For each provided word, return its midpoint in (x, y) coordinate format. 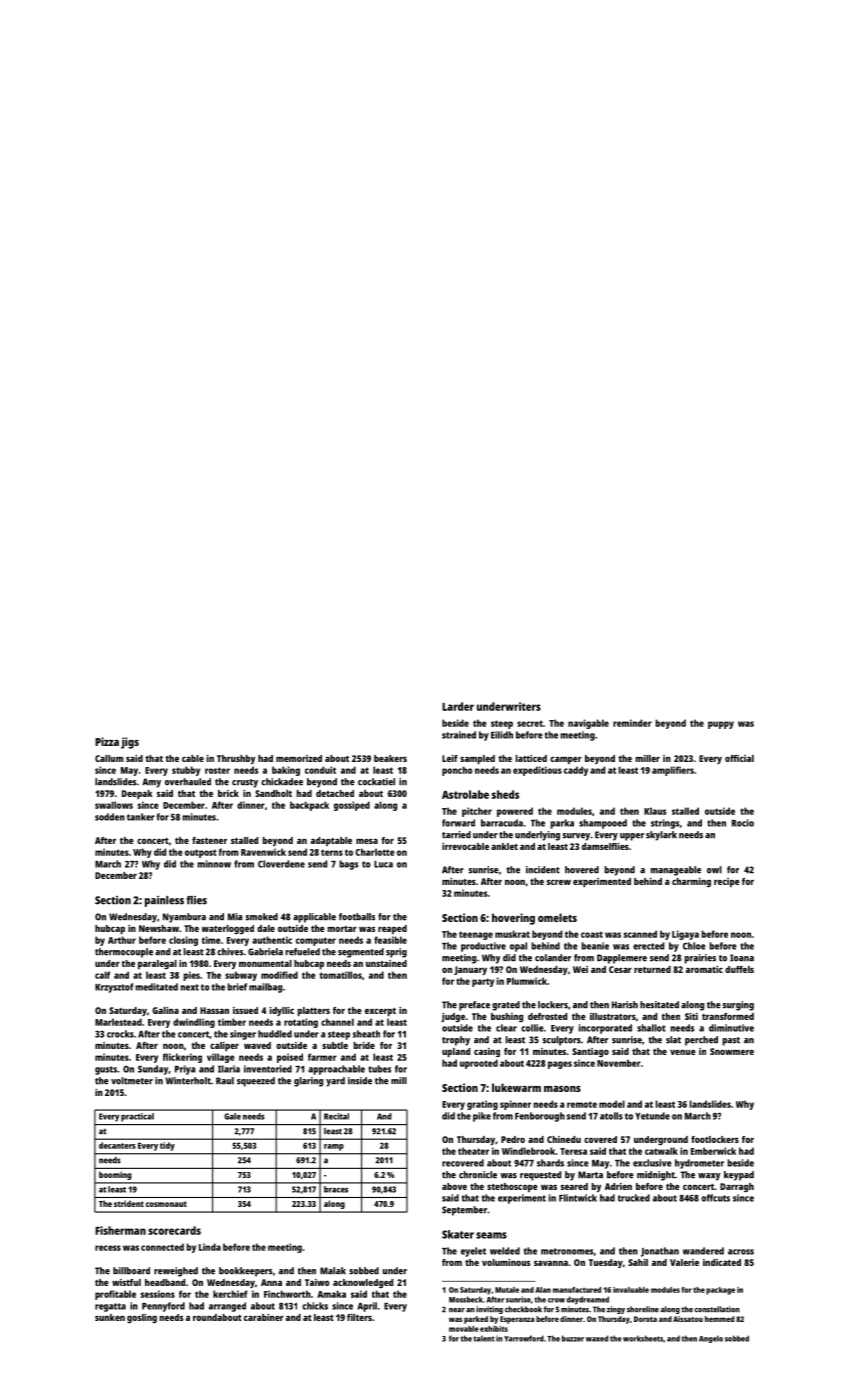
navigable (588, 724)
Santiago (590, 1052)
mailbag (265, 988)
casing (487, 1052)
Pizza (107, 741)
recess (108, 1248)
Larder (458, 706)
